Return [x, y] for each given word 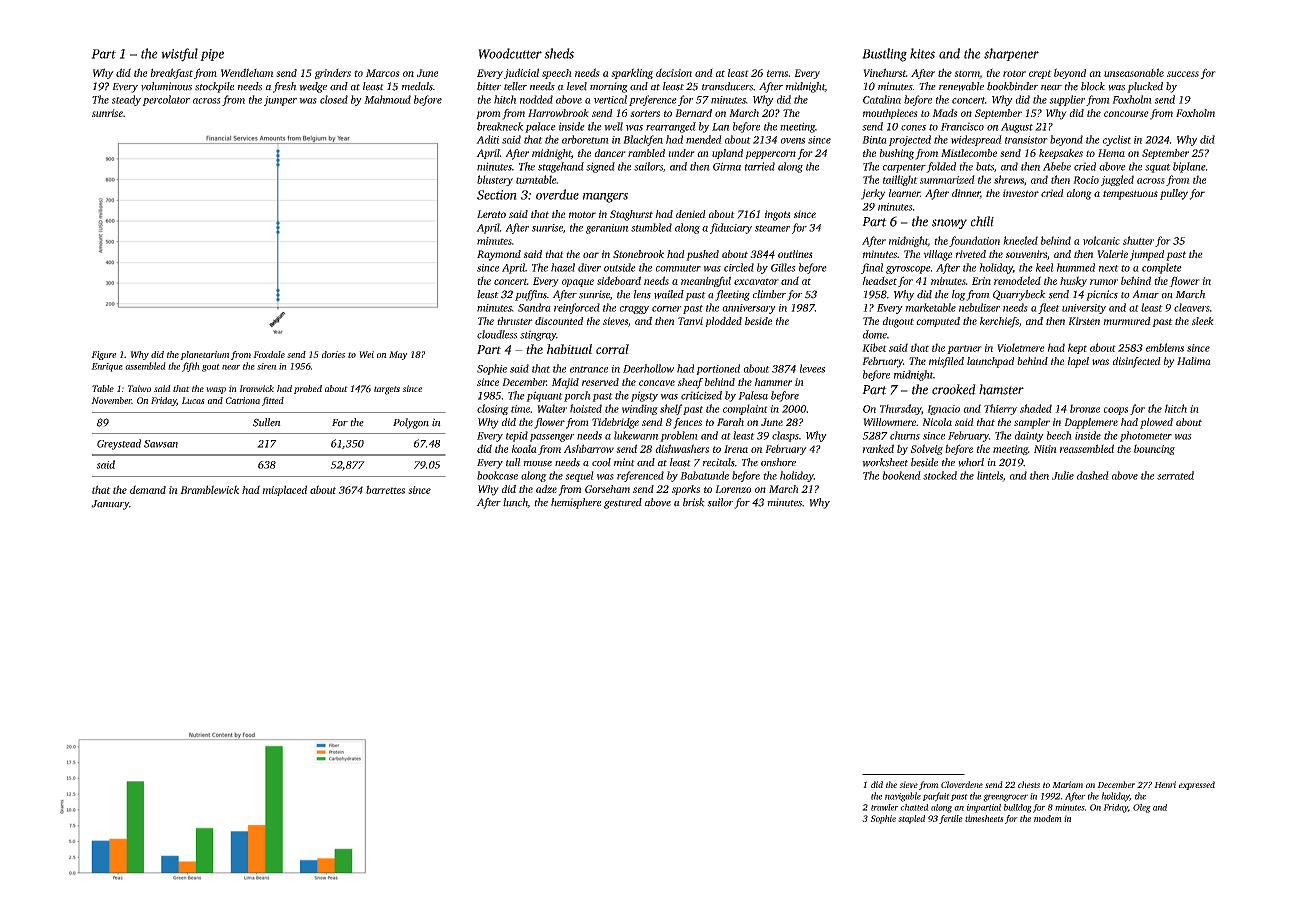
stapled [911, 819]
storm [967, 74]
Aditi [487, 139]
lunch [515, 503]
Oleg [1142, 808]
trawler [884, 807]
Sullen [267, 422]
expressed [1197, 785]
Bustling [884, 55]
